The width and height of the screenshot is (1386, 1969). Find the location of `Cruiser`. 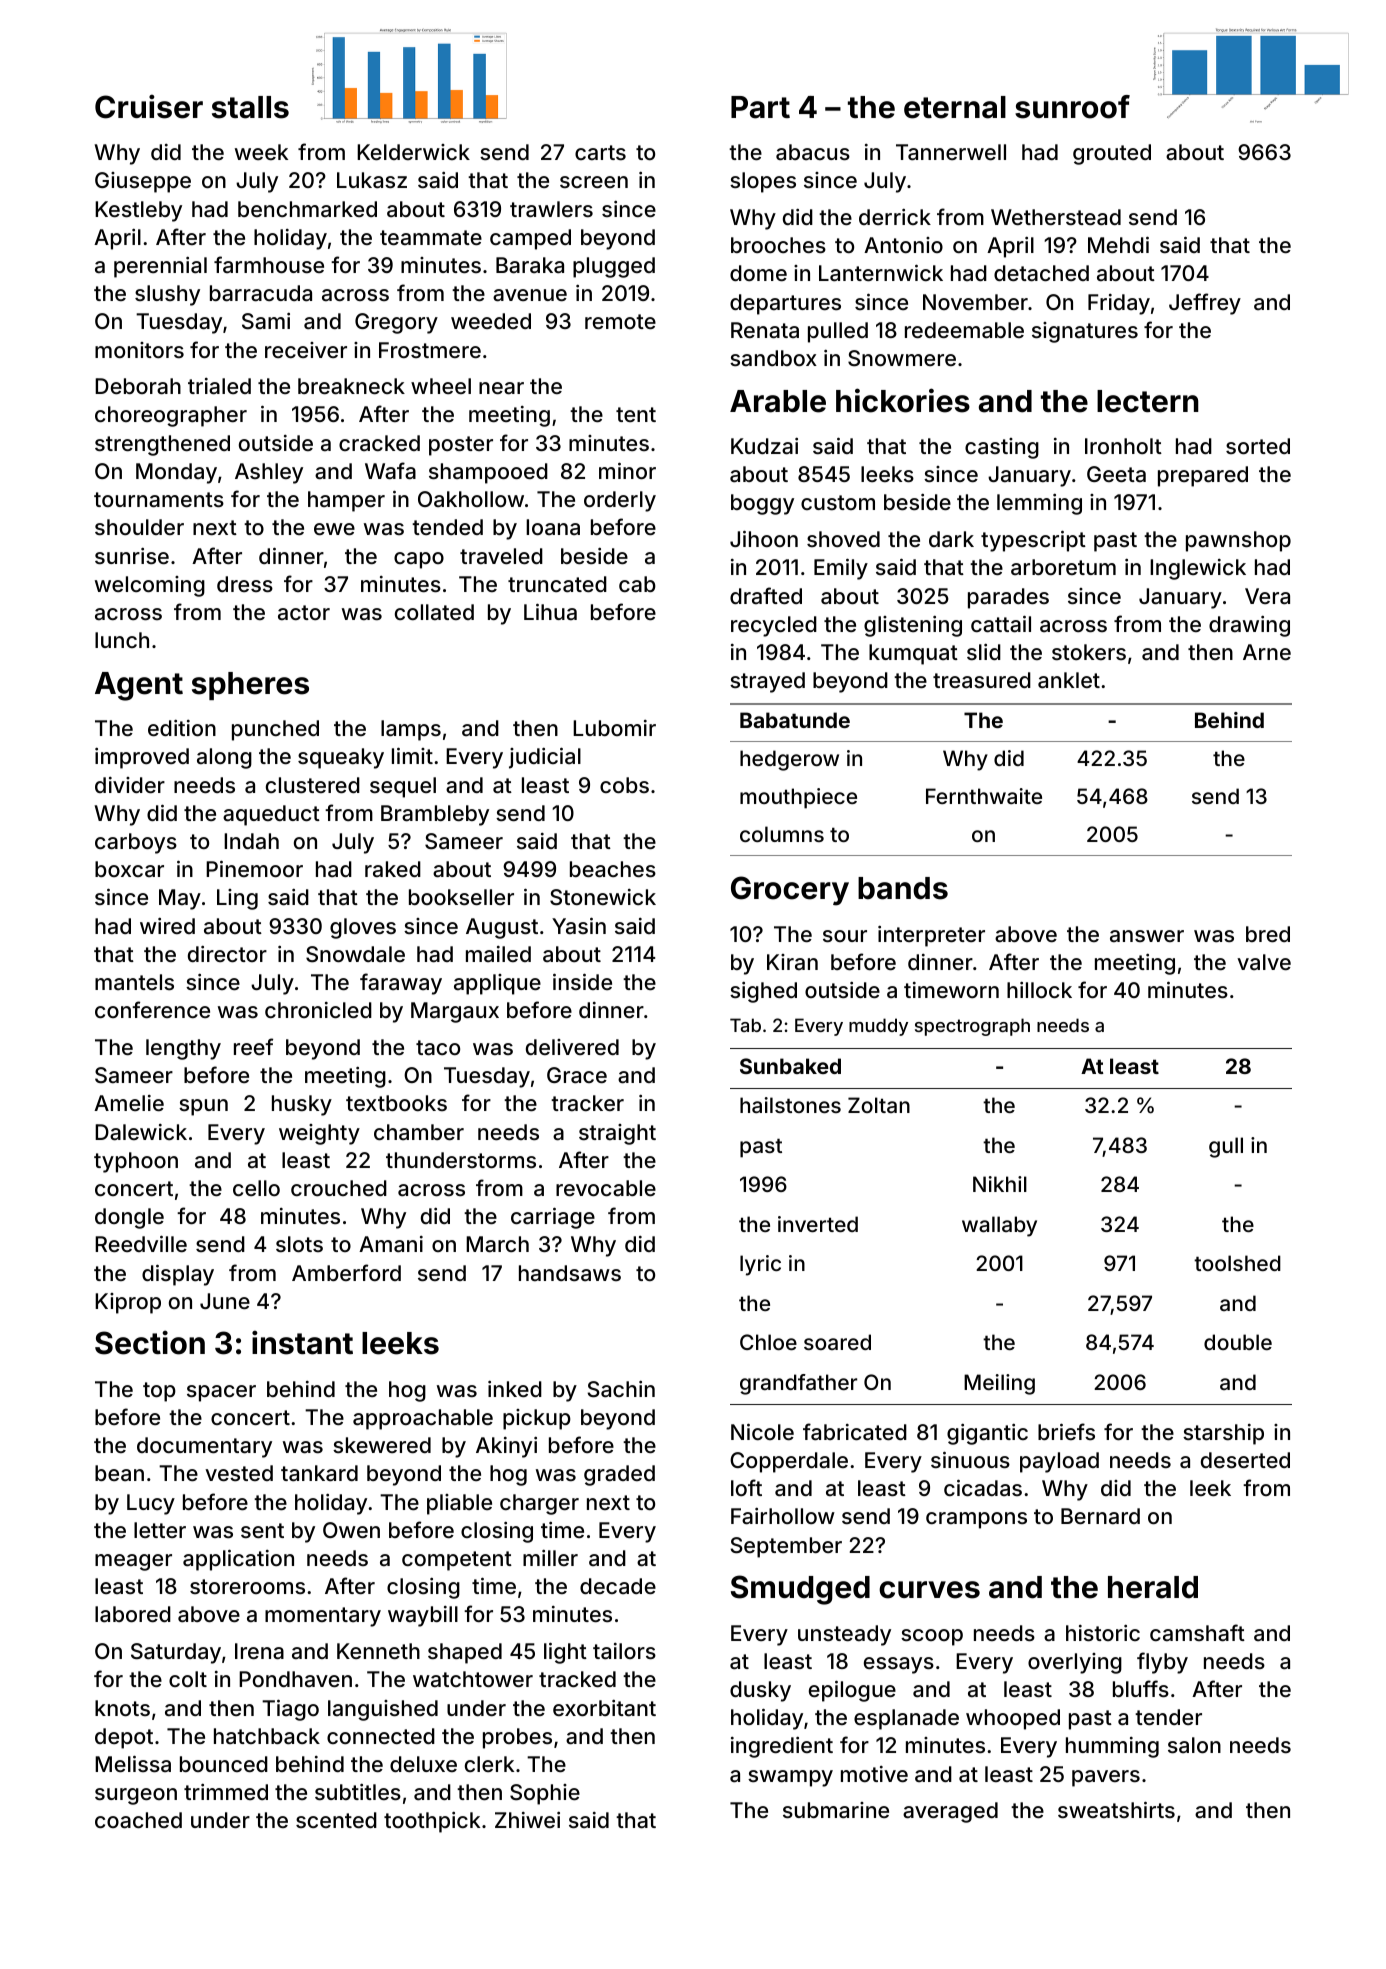

Cruiser is located at coordinates (149, 106).
